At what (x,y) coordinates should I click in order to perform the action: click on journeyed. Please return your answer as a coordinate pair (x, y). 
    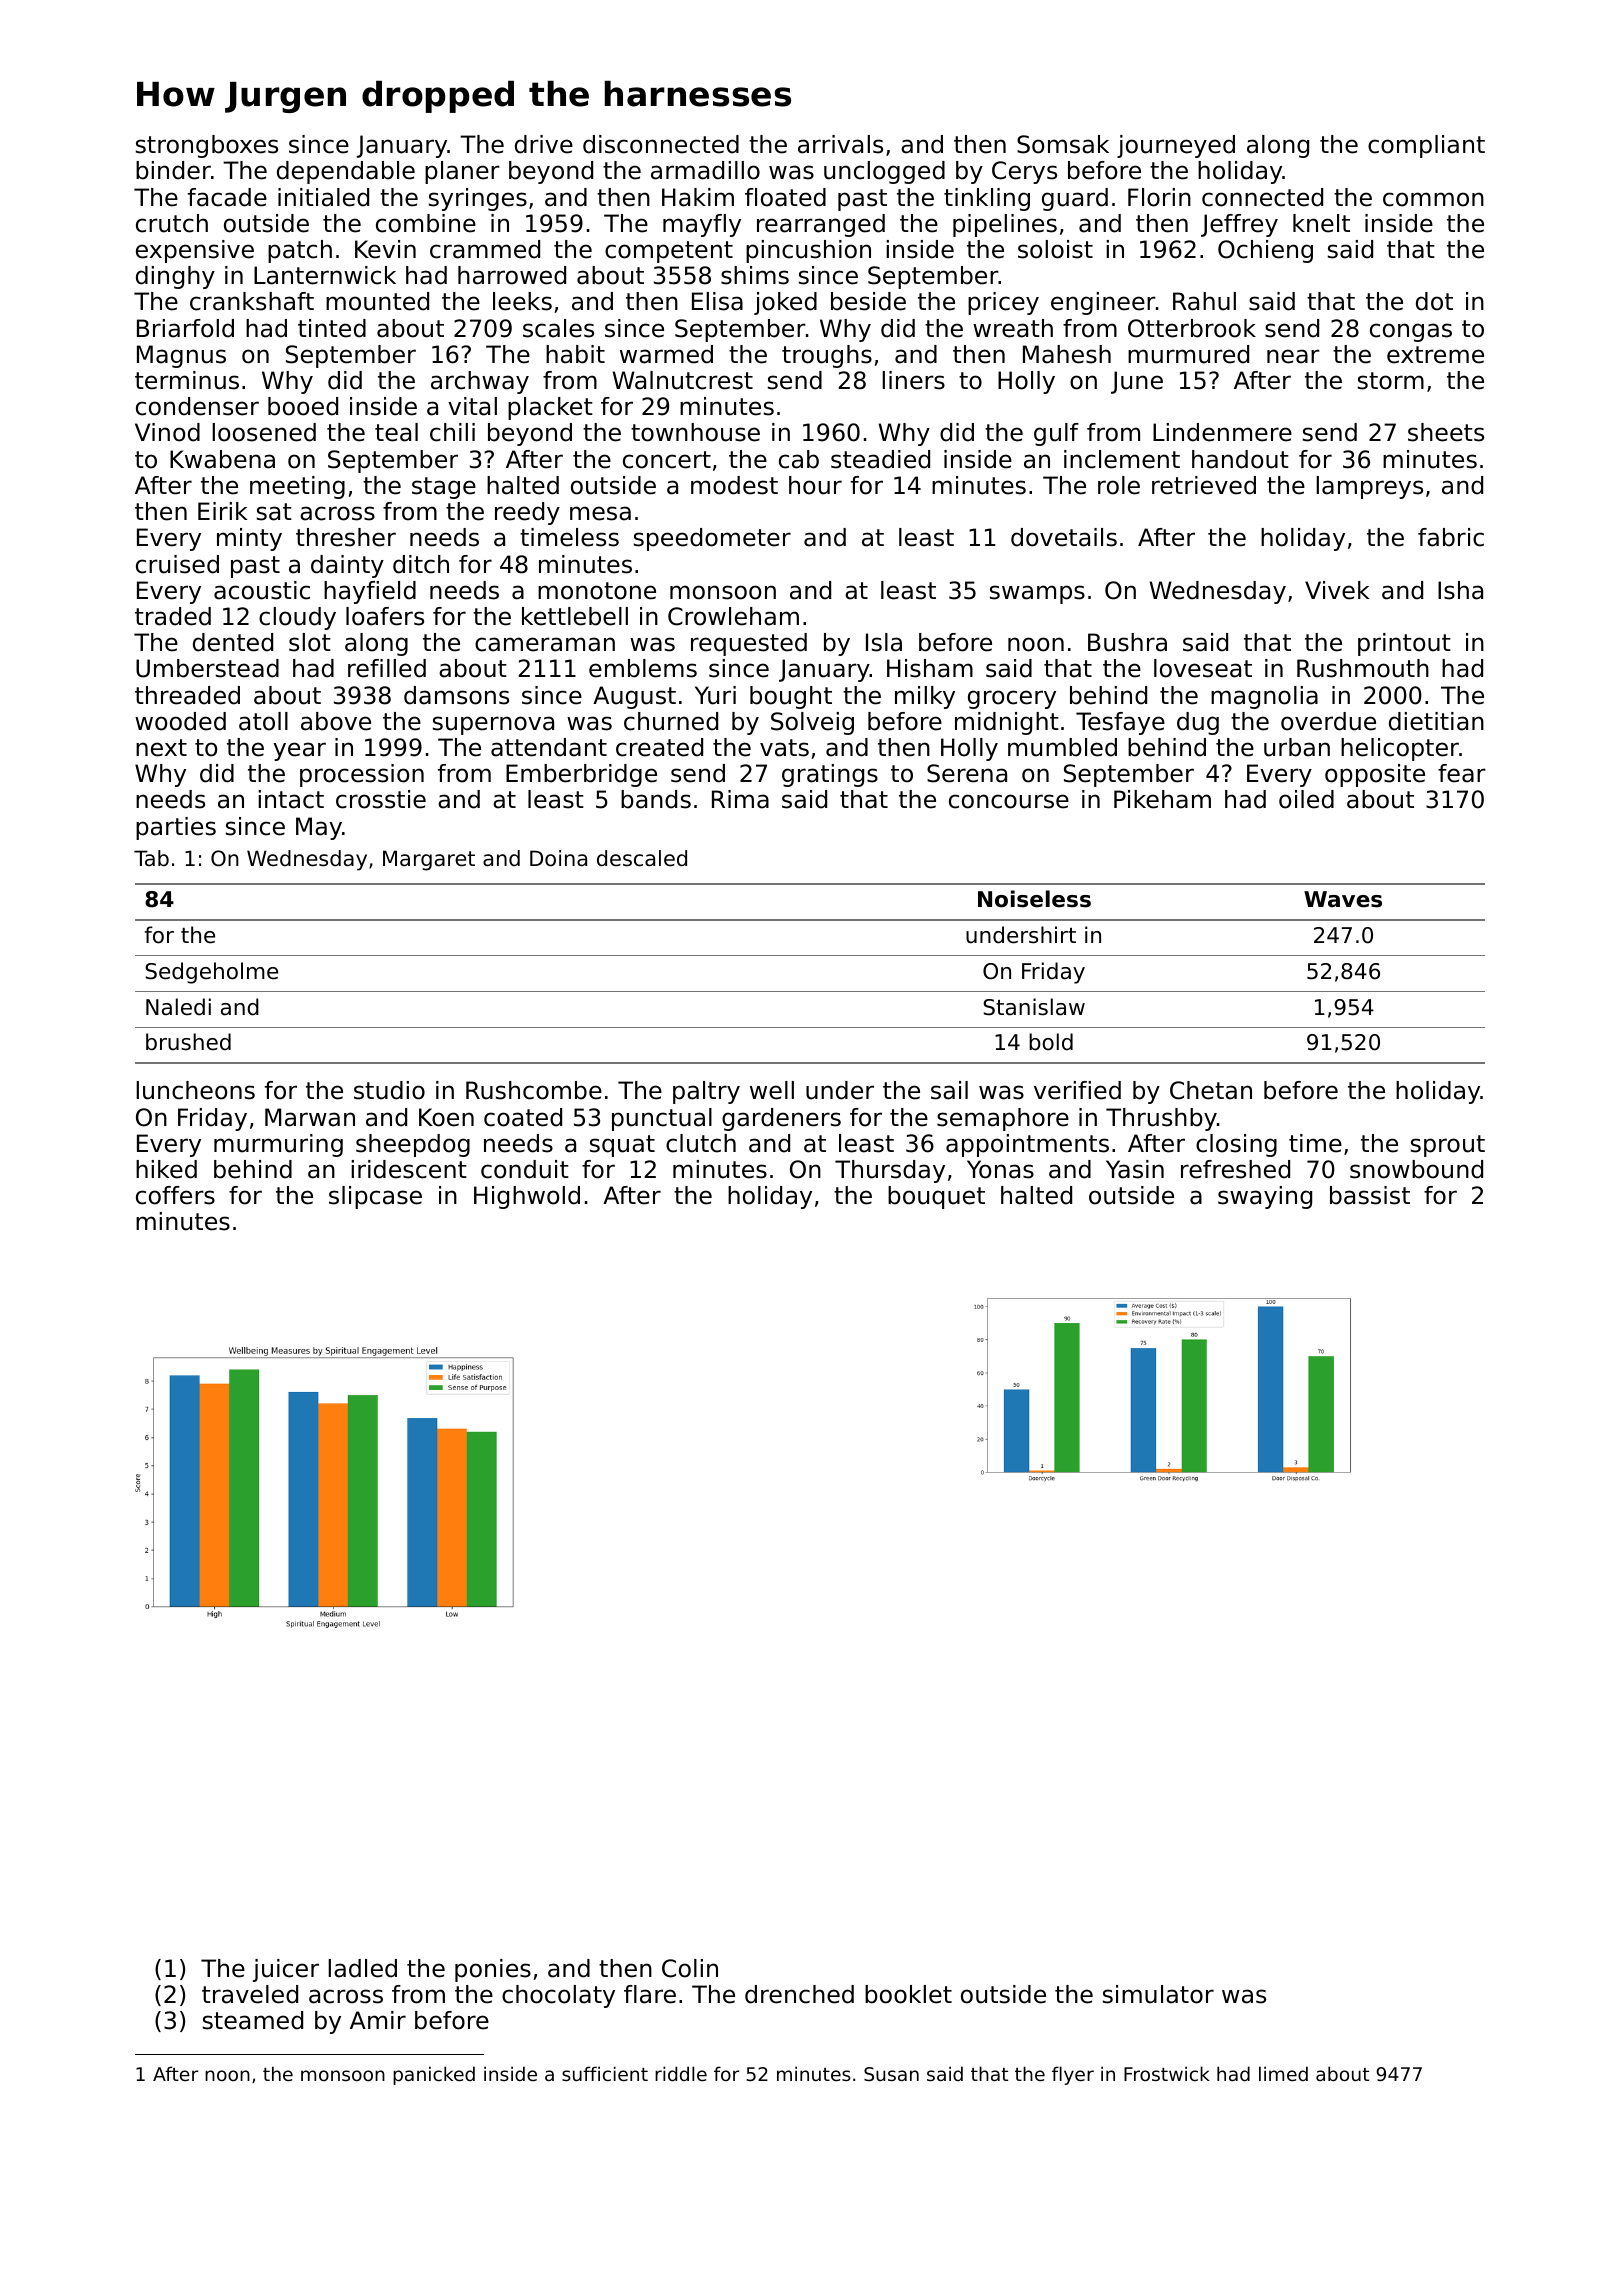
    Looking at the image, I should click on (1176, 146).
